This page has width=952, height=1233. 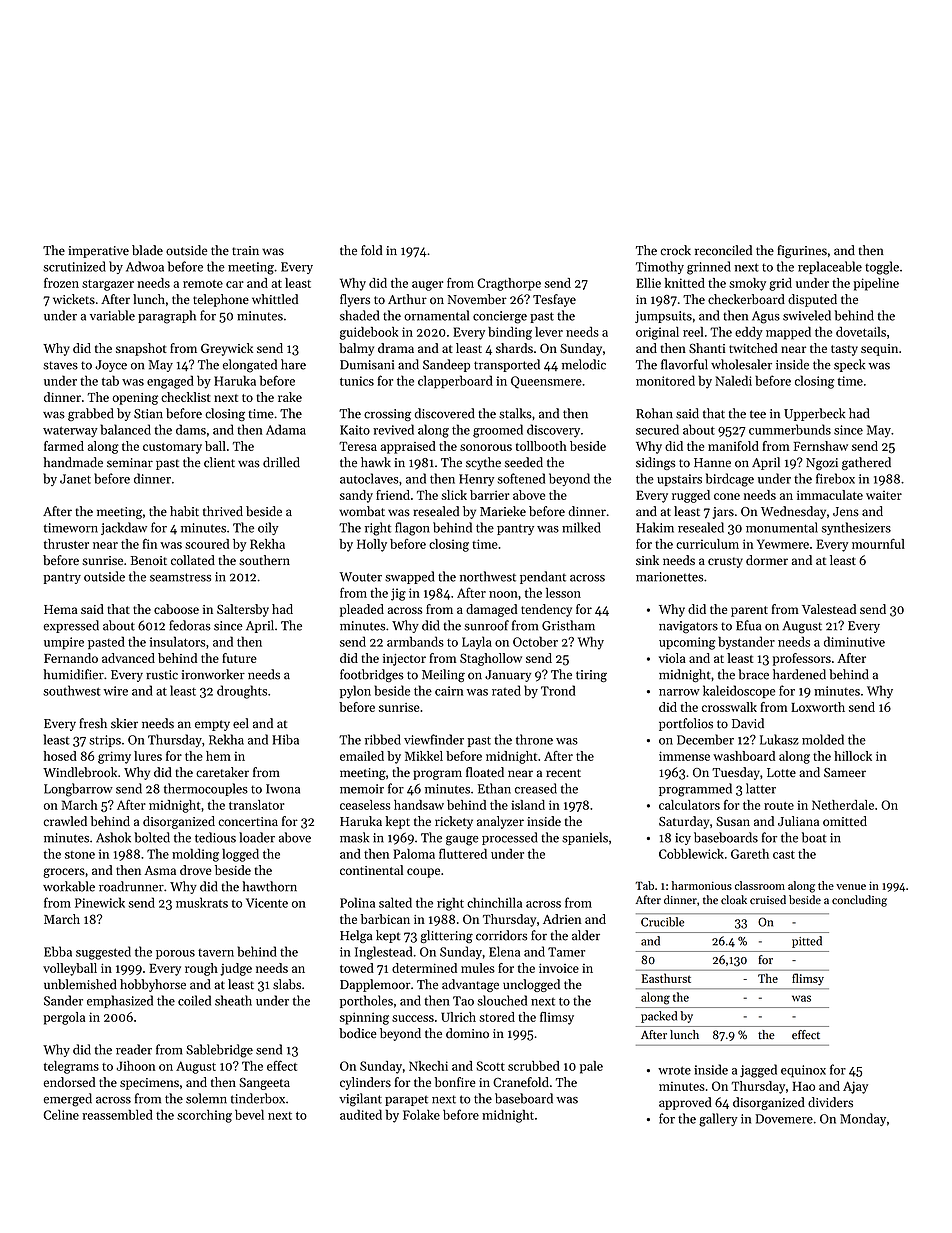 What do you see at coordinates (286, 429) in the page?
I see `Adama` at bounding box center [286, 429].
